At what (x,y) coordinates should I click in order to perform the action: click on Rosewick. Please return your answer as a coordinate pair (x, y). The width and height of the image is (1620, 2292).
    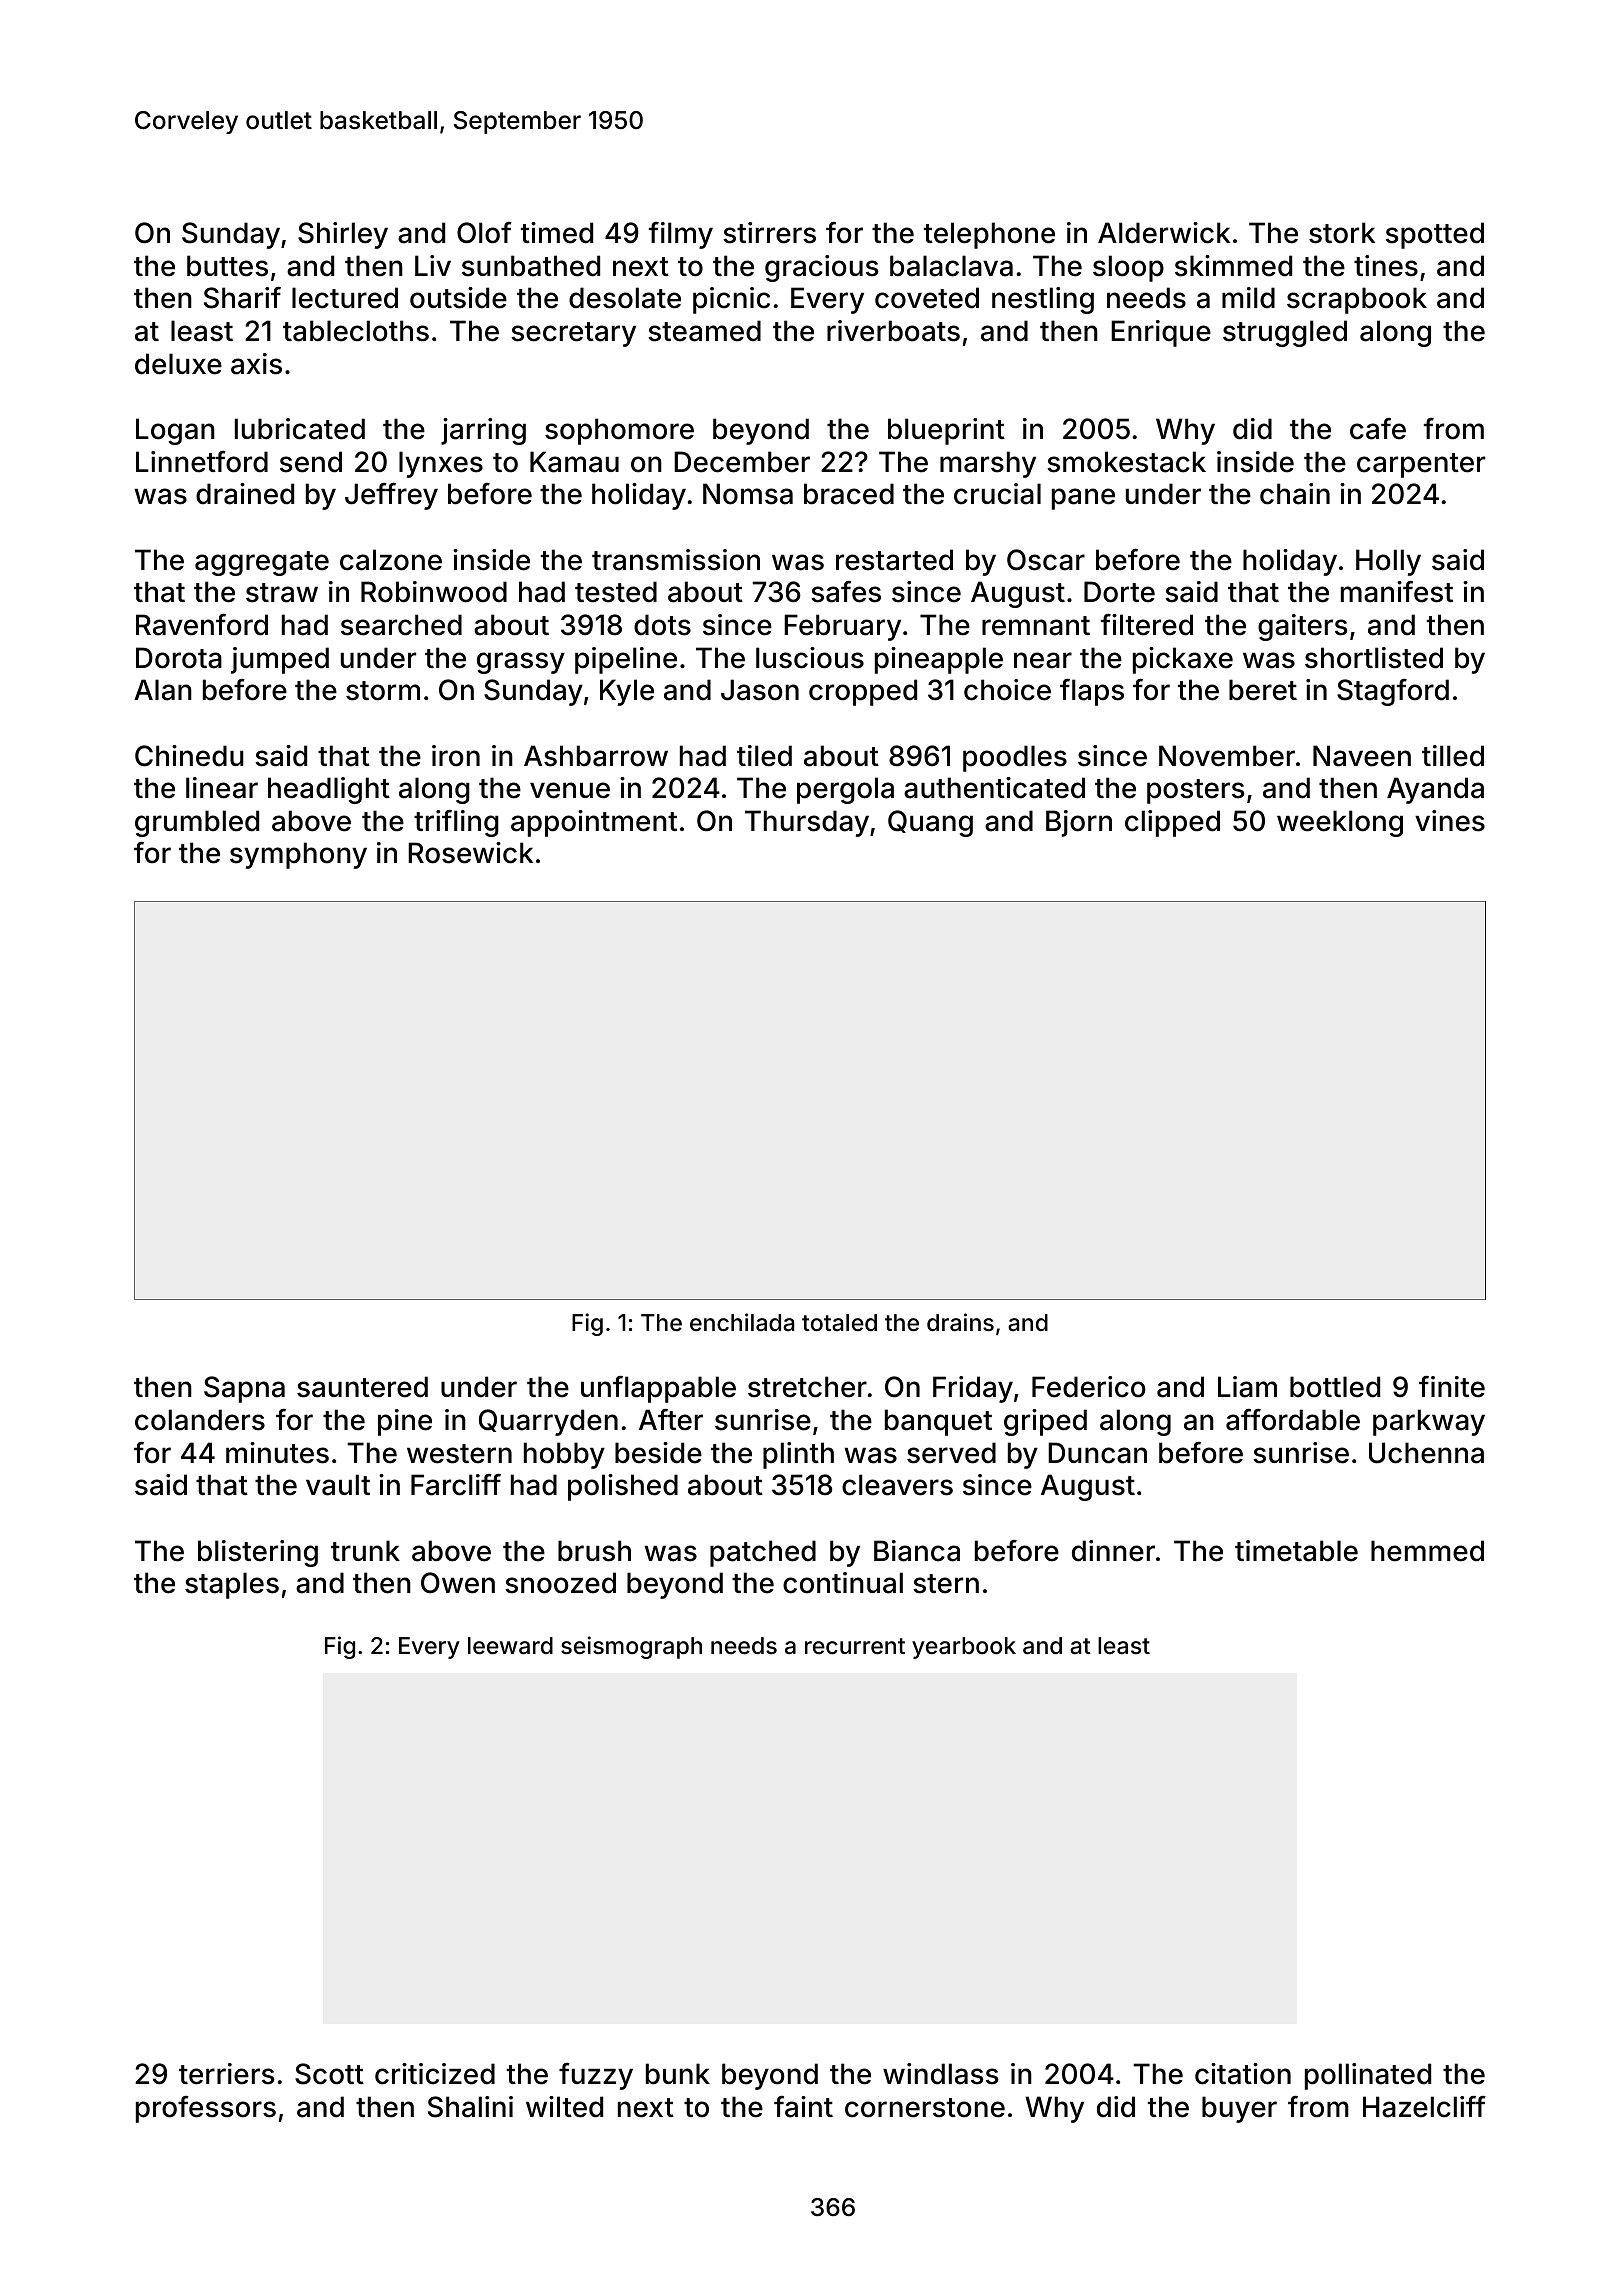
    Looking at the image, I should click on (470, 853).
